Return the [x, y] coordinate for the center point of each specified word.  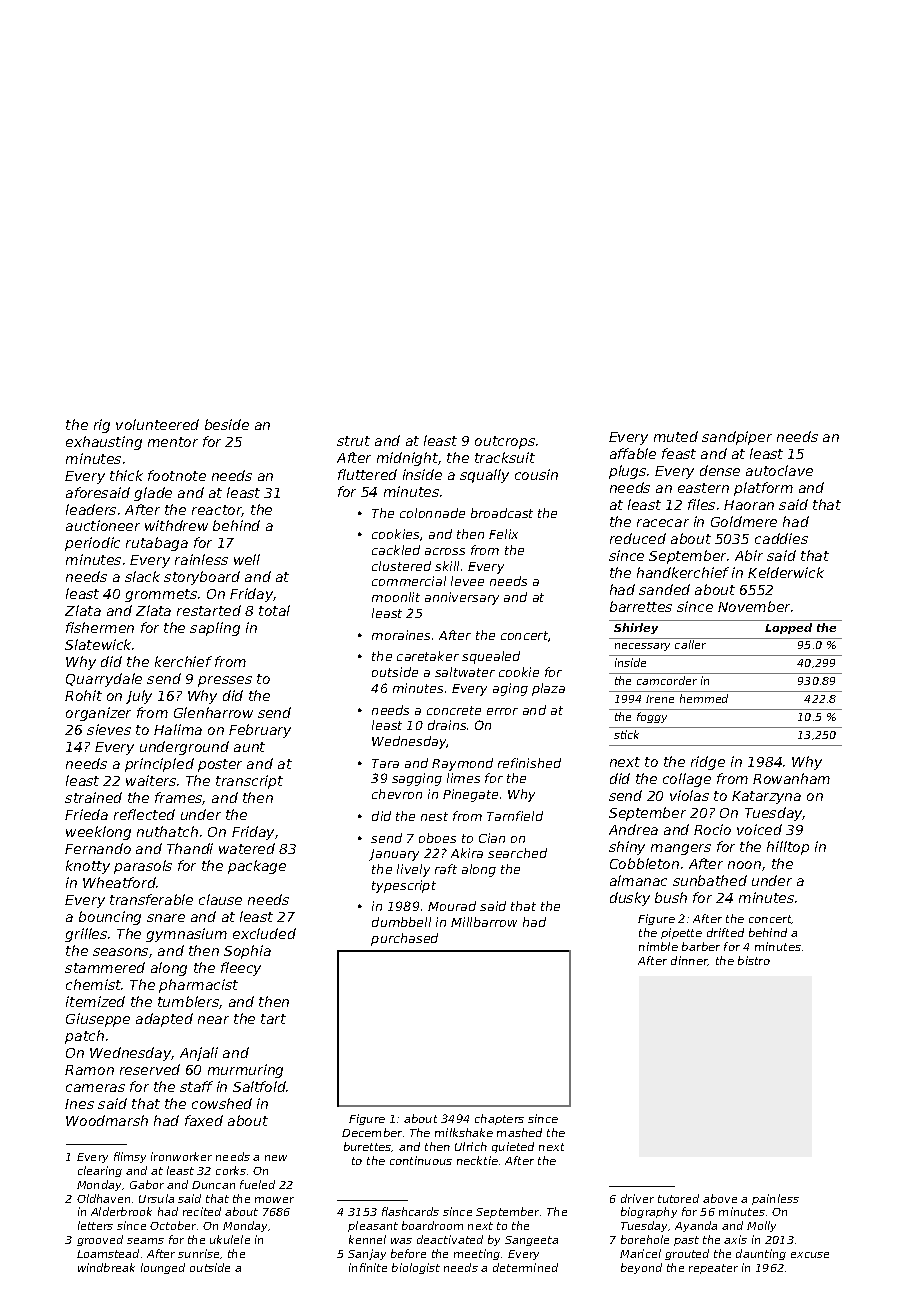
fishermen [100, 627]
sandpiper [737, 438]
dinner [689, 961]
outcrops [505, 442]
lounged [163, 1268]
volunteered [157, 424]
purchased [404, 939]
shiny [627, 848]
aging [510, 689]
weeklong [98, 833]
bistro [754, 960]
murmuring [245, 1071]
